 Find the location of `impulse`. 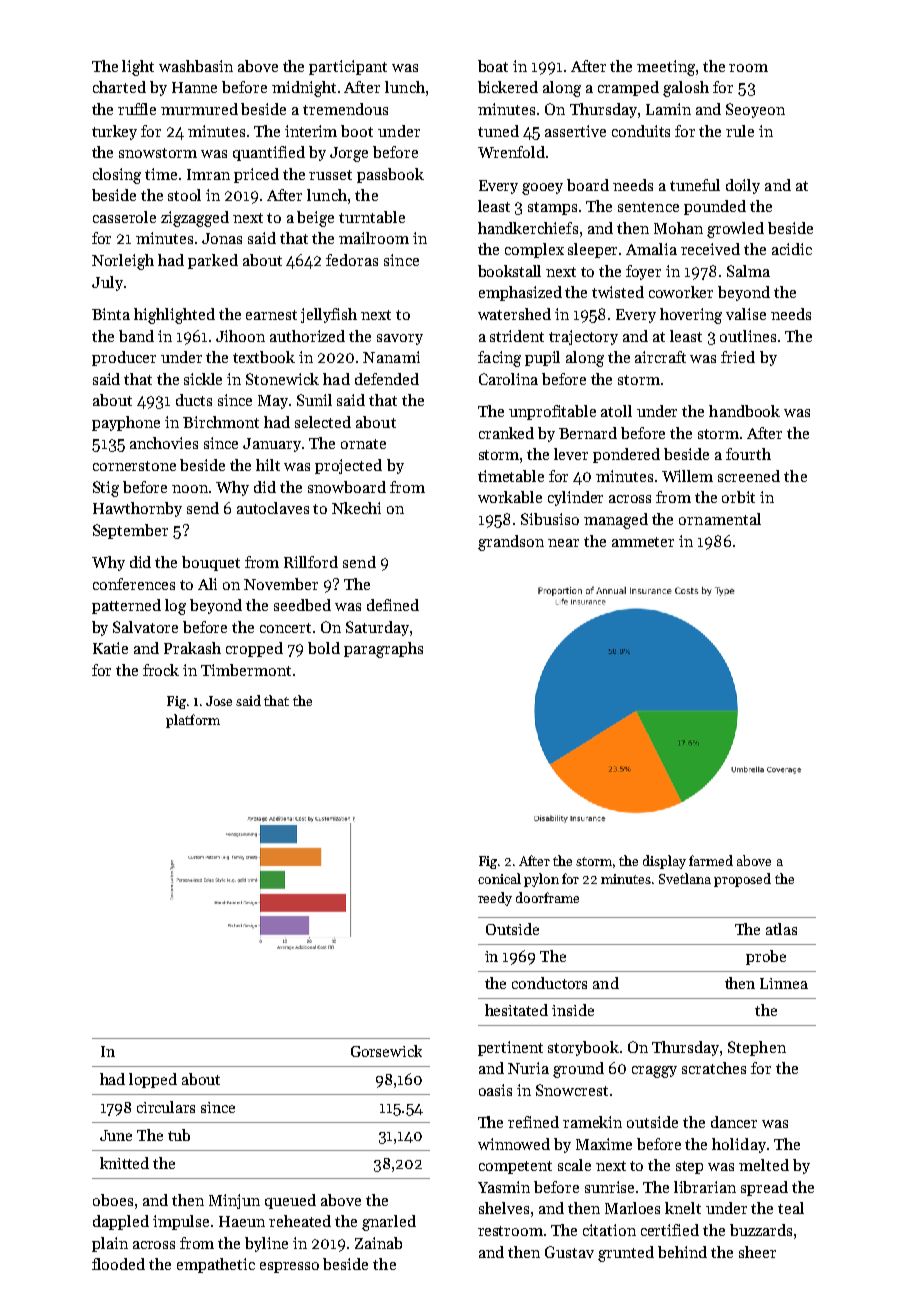

impulse is located at coordinates (181, 1222).
